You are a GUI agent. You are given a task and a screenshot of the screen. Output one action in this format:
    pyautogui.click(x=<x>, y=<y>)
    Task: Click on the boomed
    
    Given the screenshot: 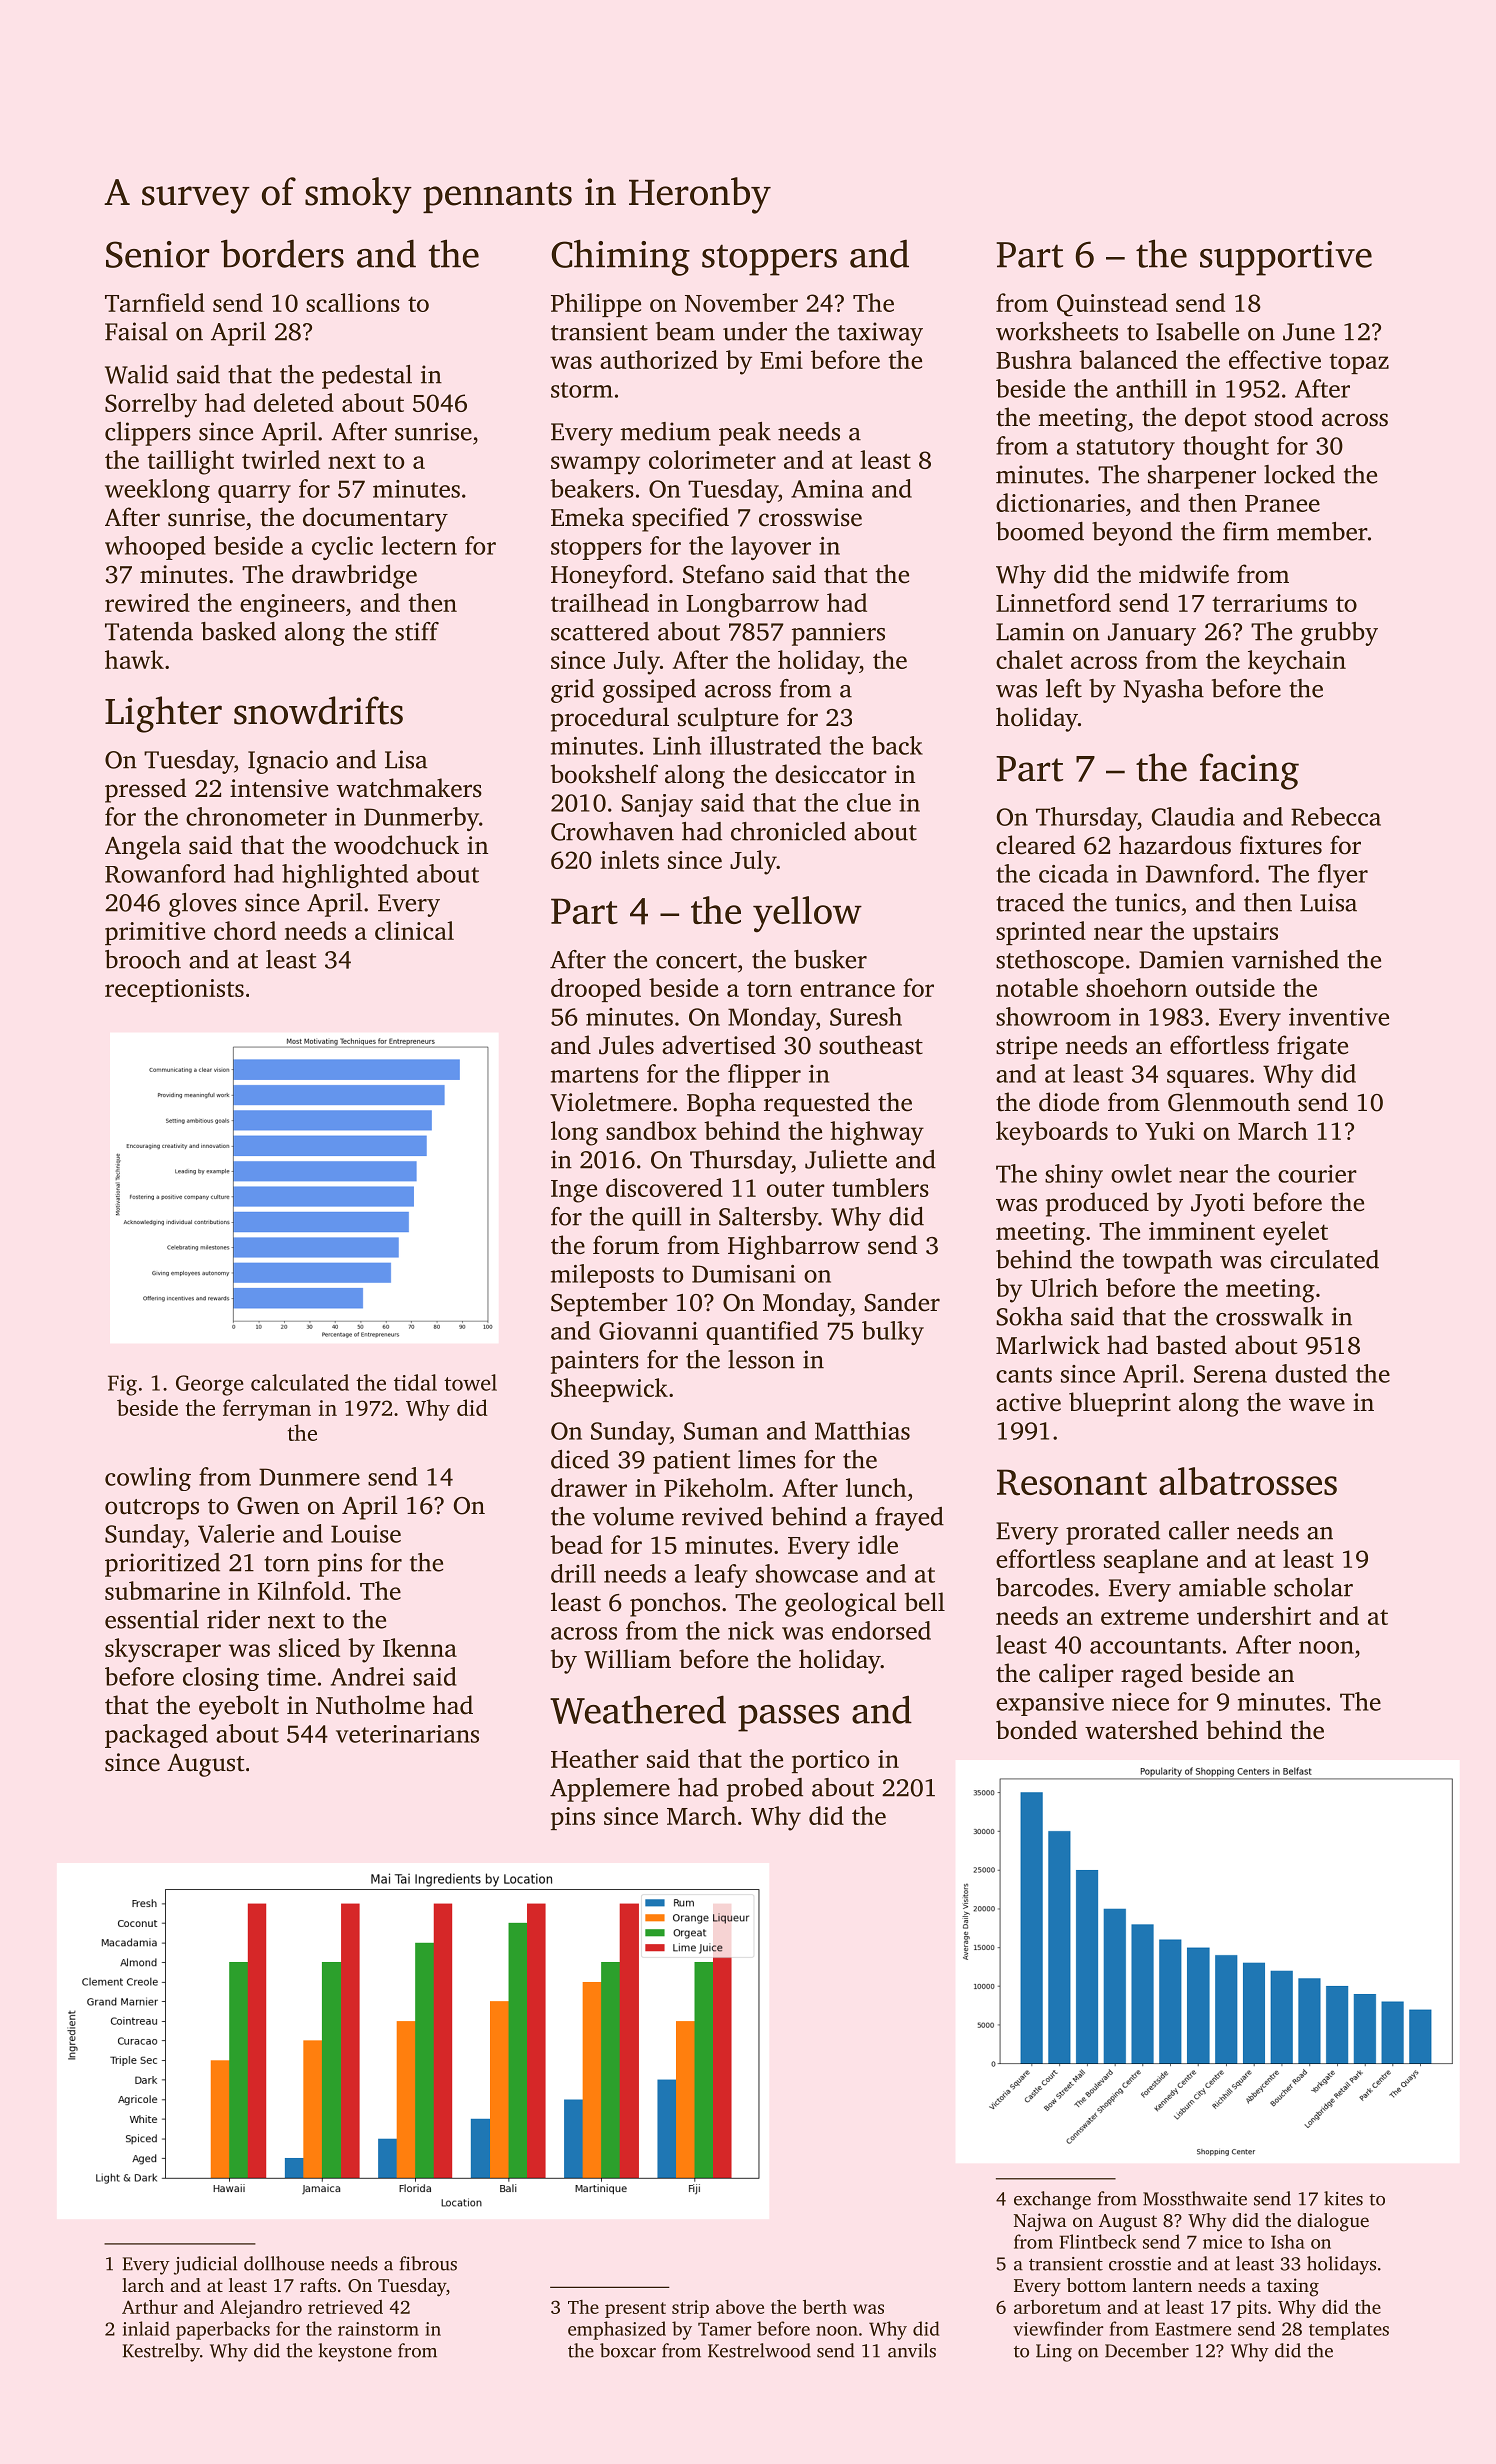 What is the action you would take?
    pyautogui.click(x=1040, y=531)
